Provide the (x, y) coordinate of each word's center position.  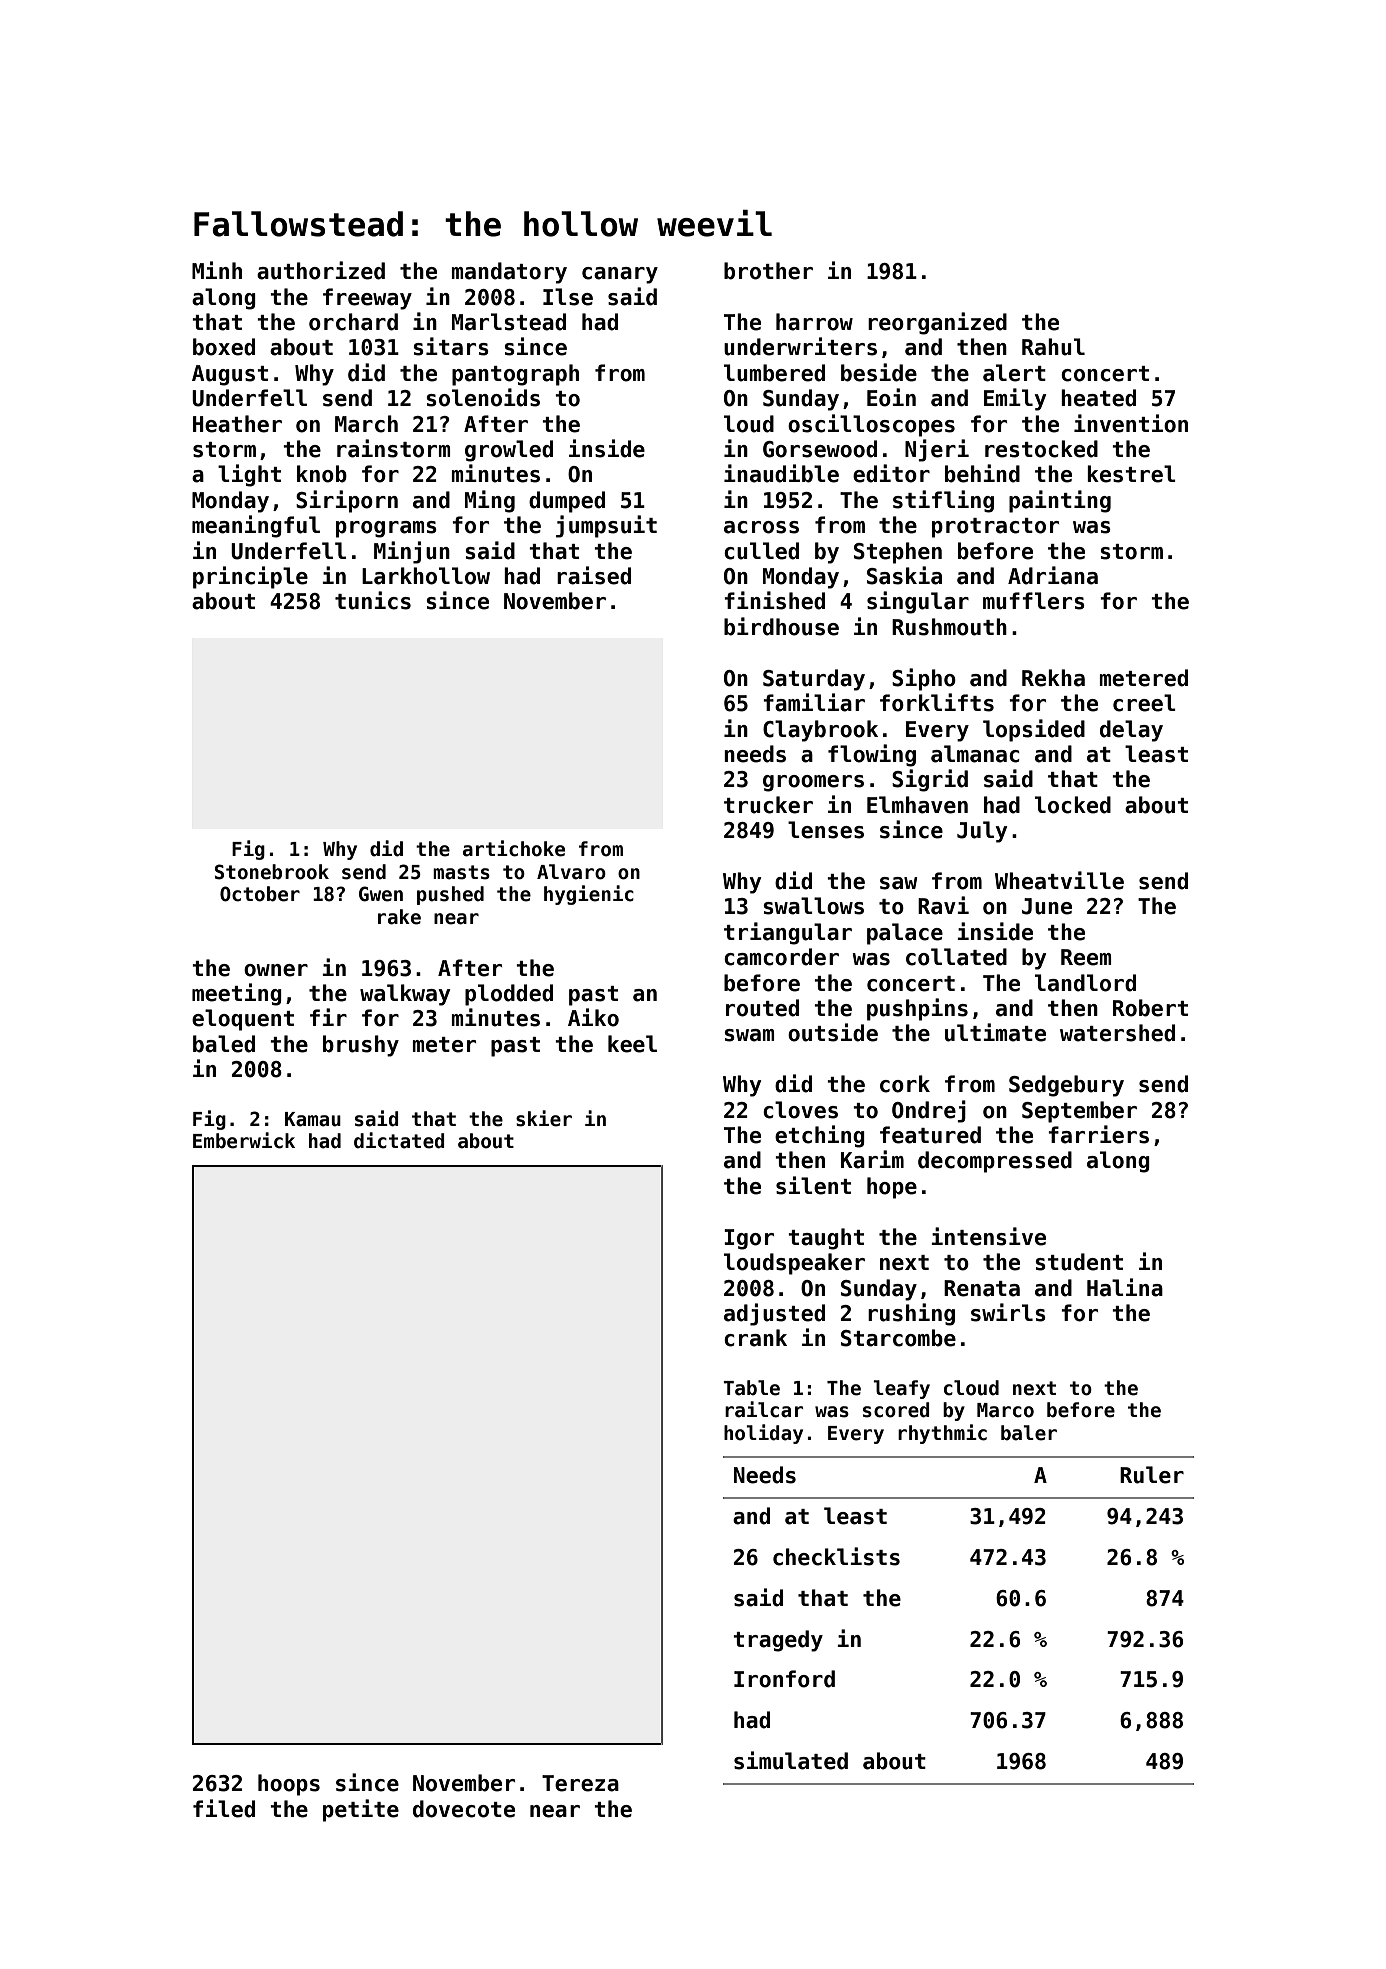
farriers (1098, 1134)
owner (276, 970)
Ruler (1152, 1475)
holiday (763, 1434)
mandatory (509, 273)
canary (620, 275)
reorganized (937, 323)
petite (361, 1810)
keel (632, 1044)
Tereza (580, 1783)
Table (751, 1388)
